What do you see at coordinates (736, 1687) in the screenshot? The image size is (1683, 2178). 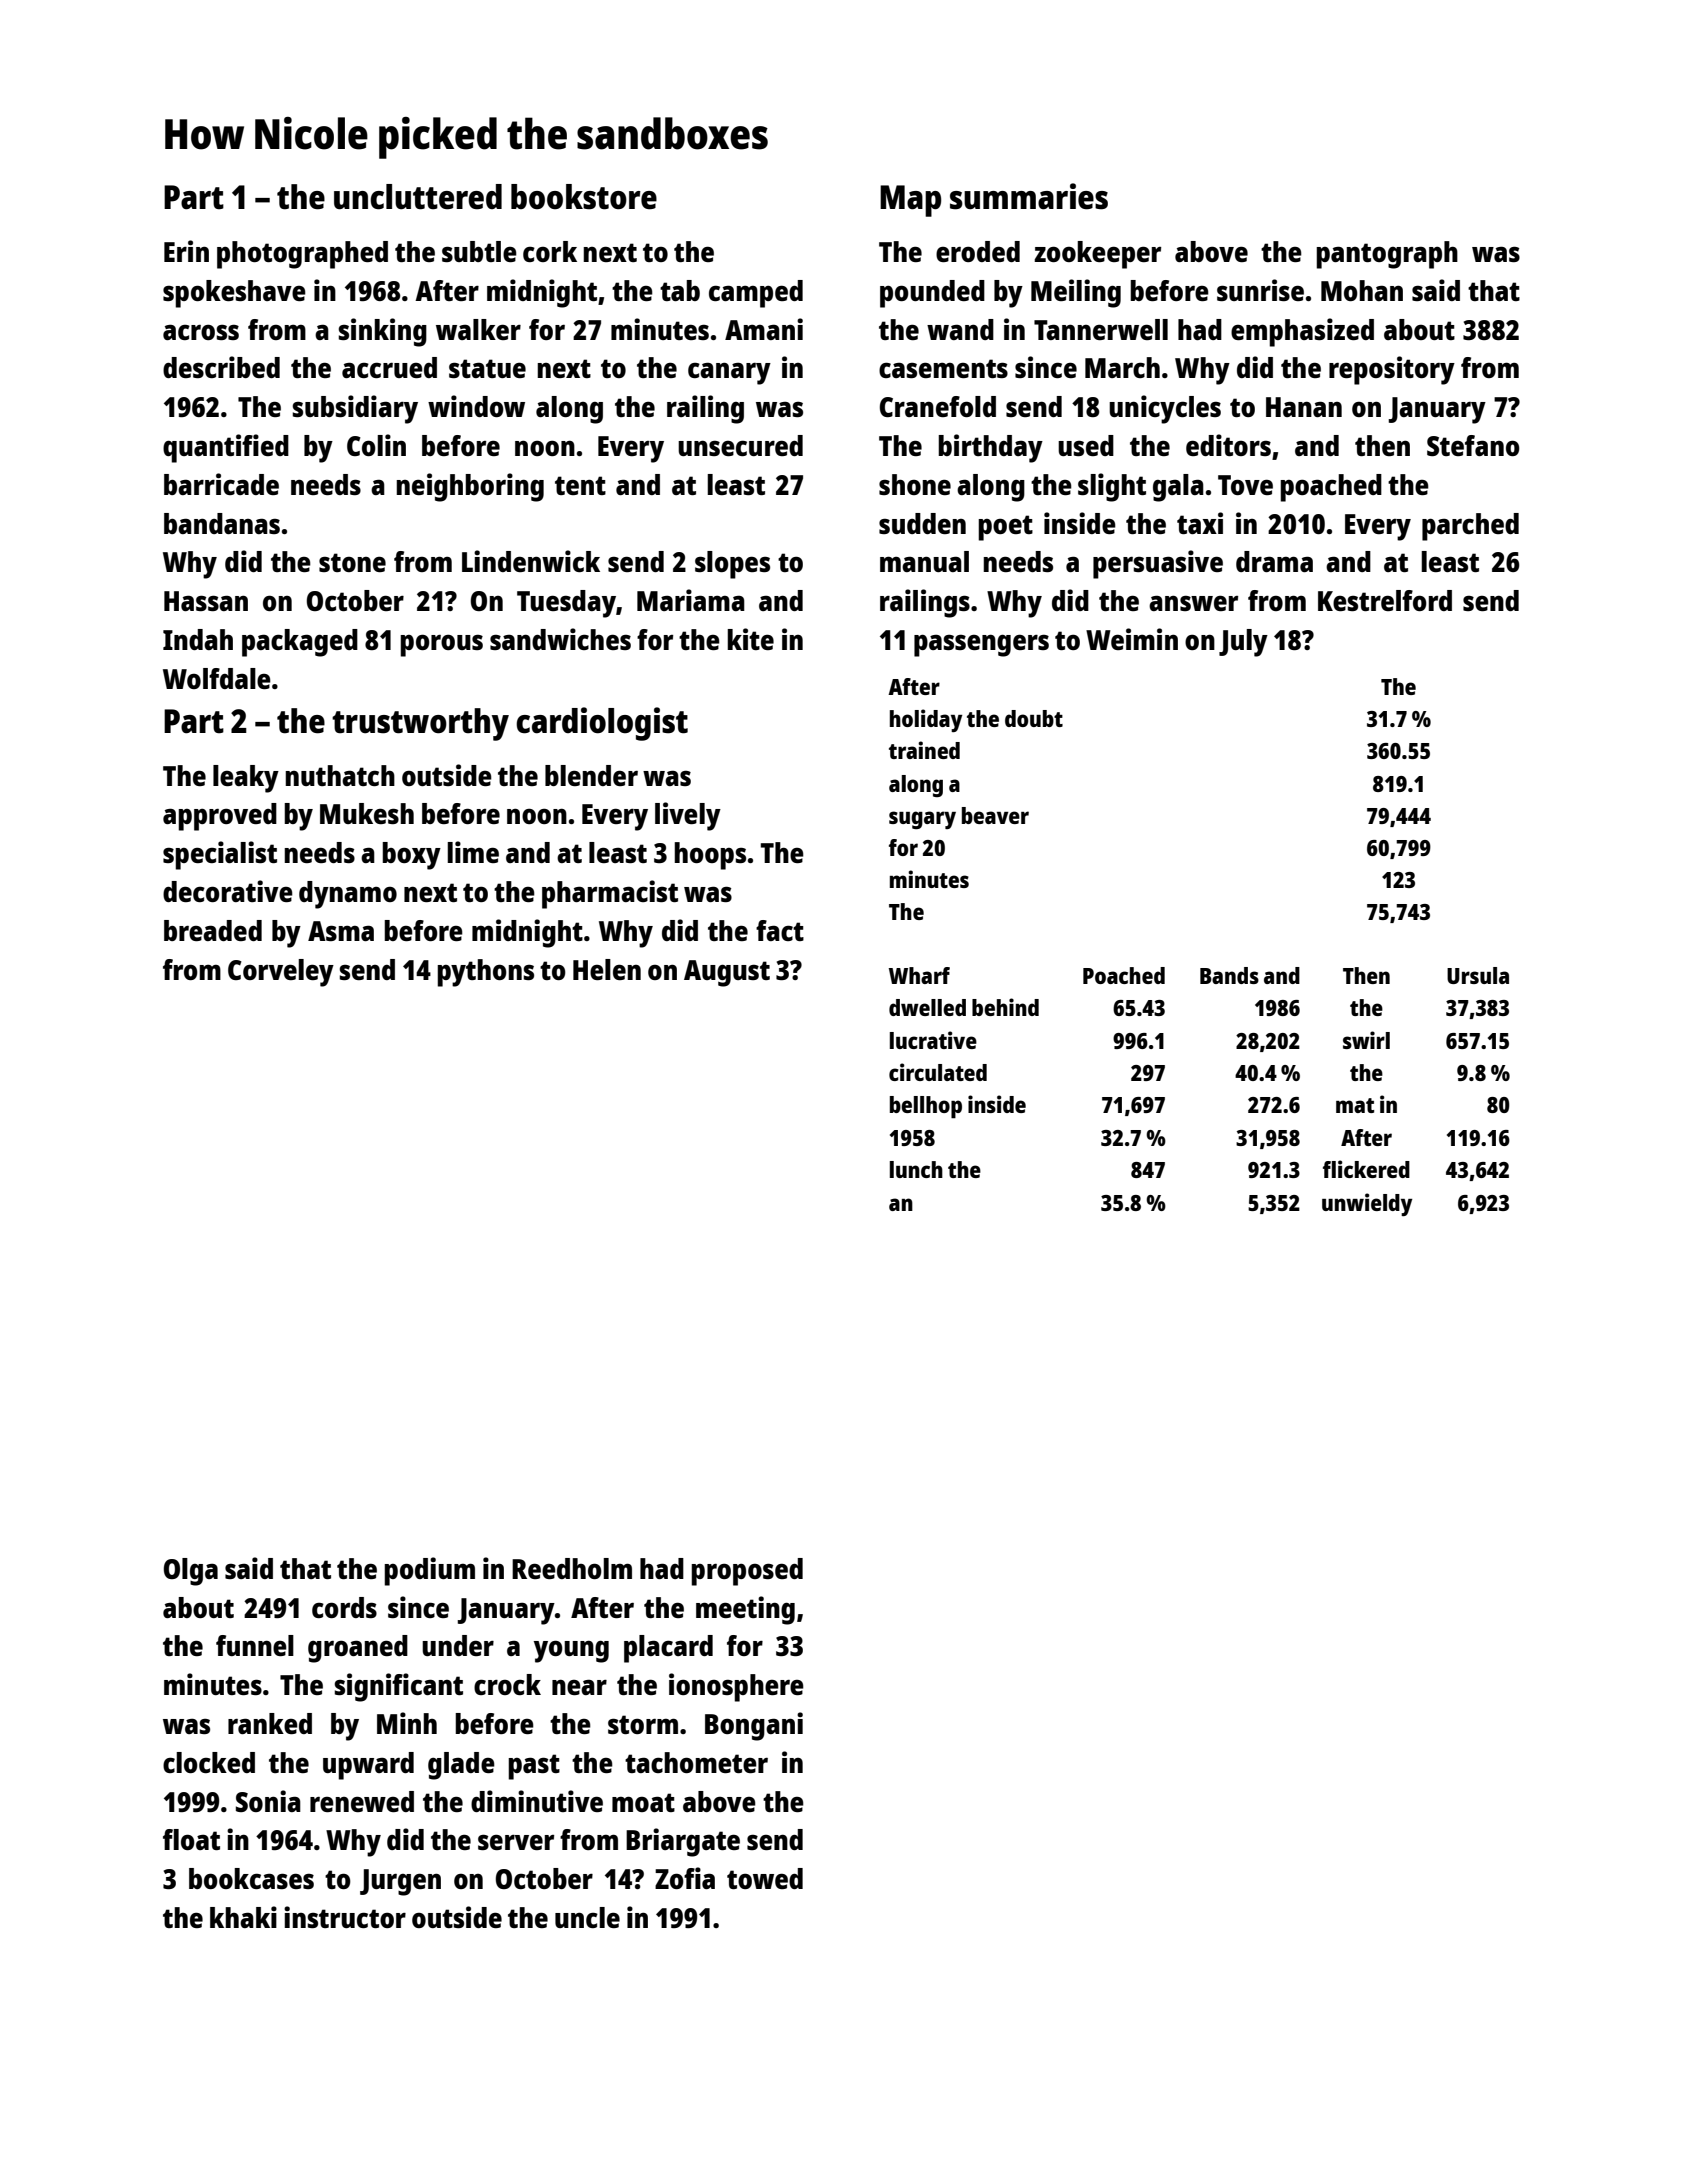 I see `ionosphere` at bounding box center [736, 1687].
